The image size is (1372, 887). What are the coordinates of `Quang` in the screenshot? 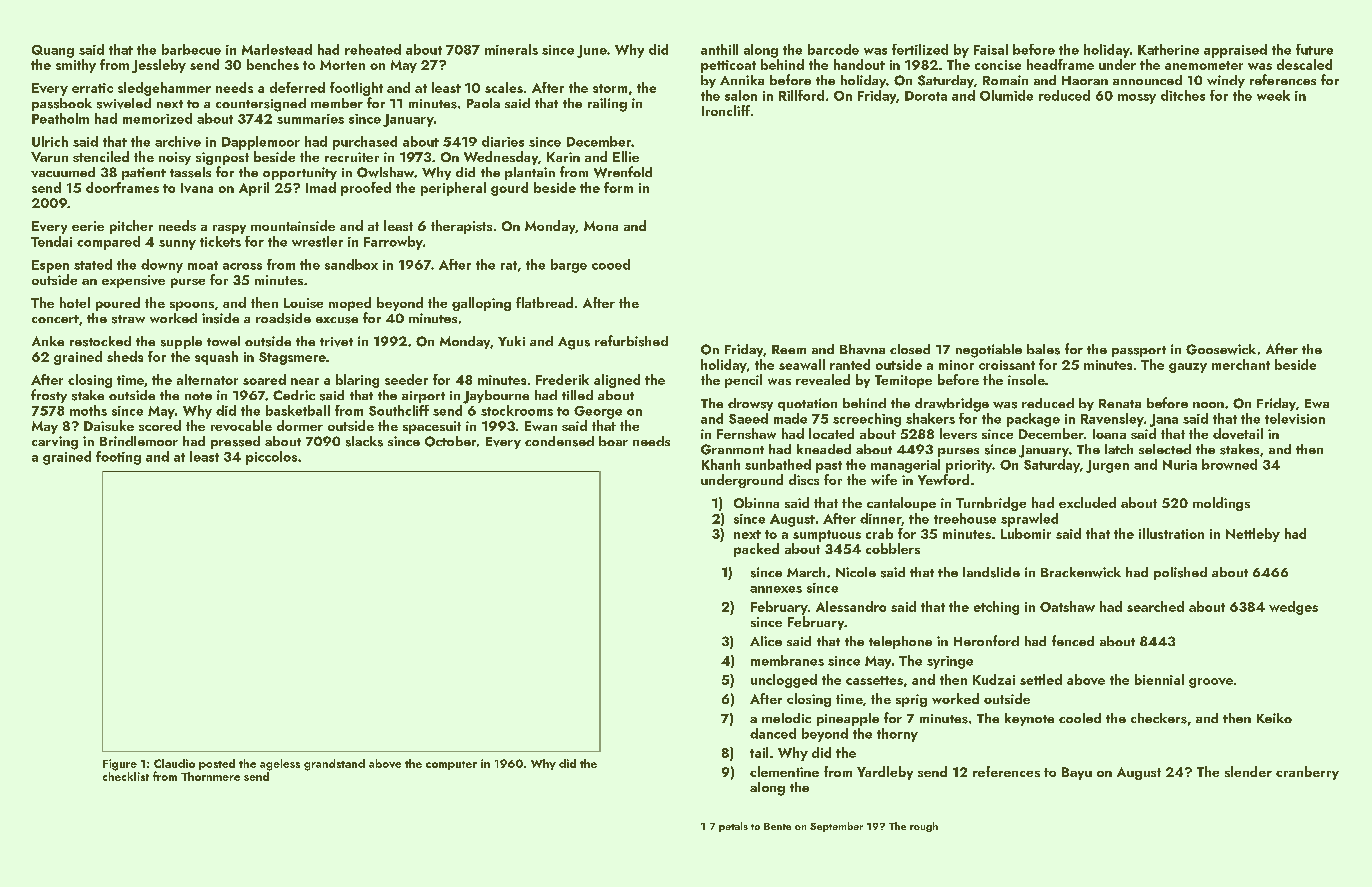 It's located at (53, 51).
